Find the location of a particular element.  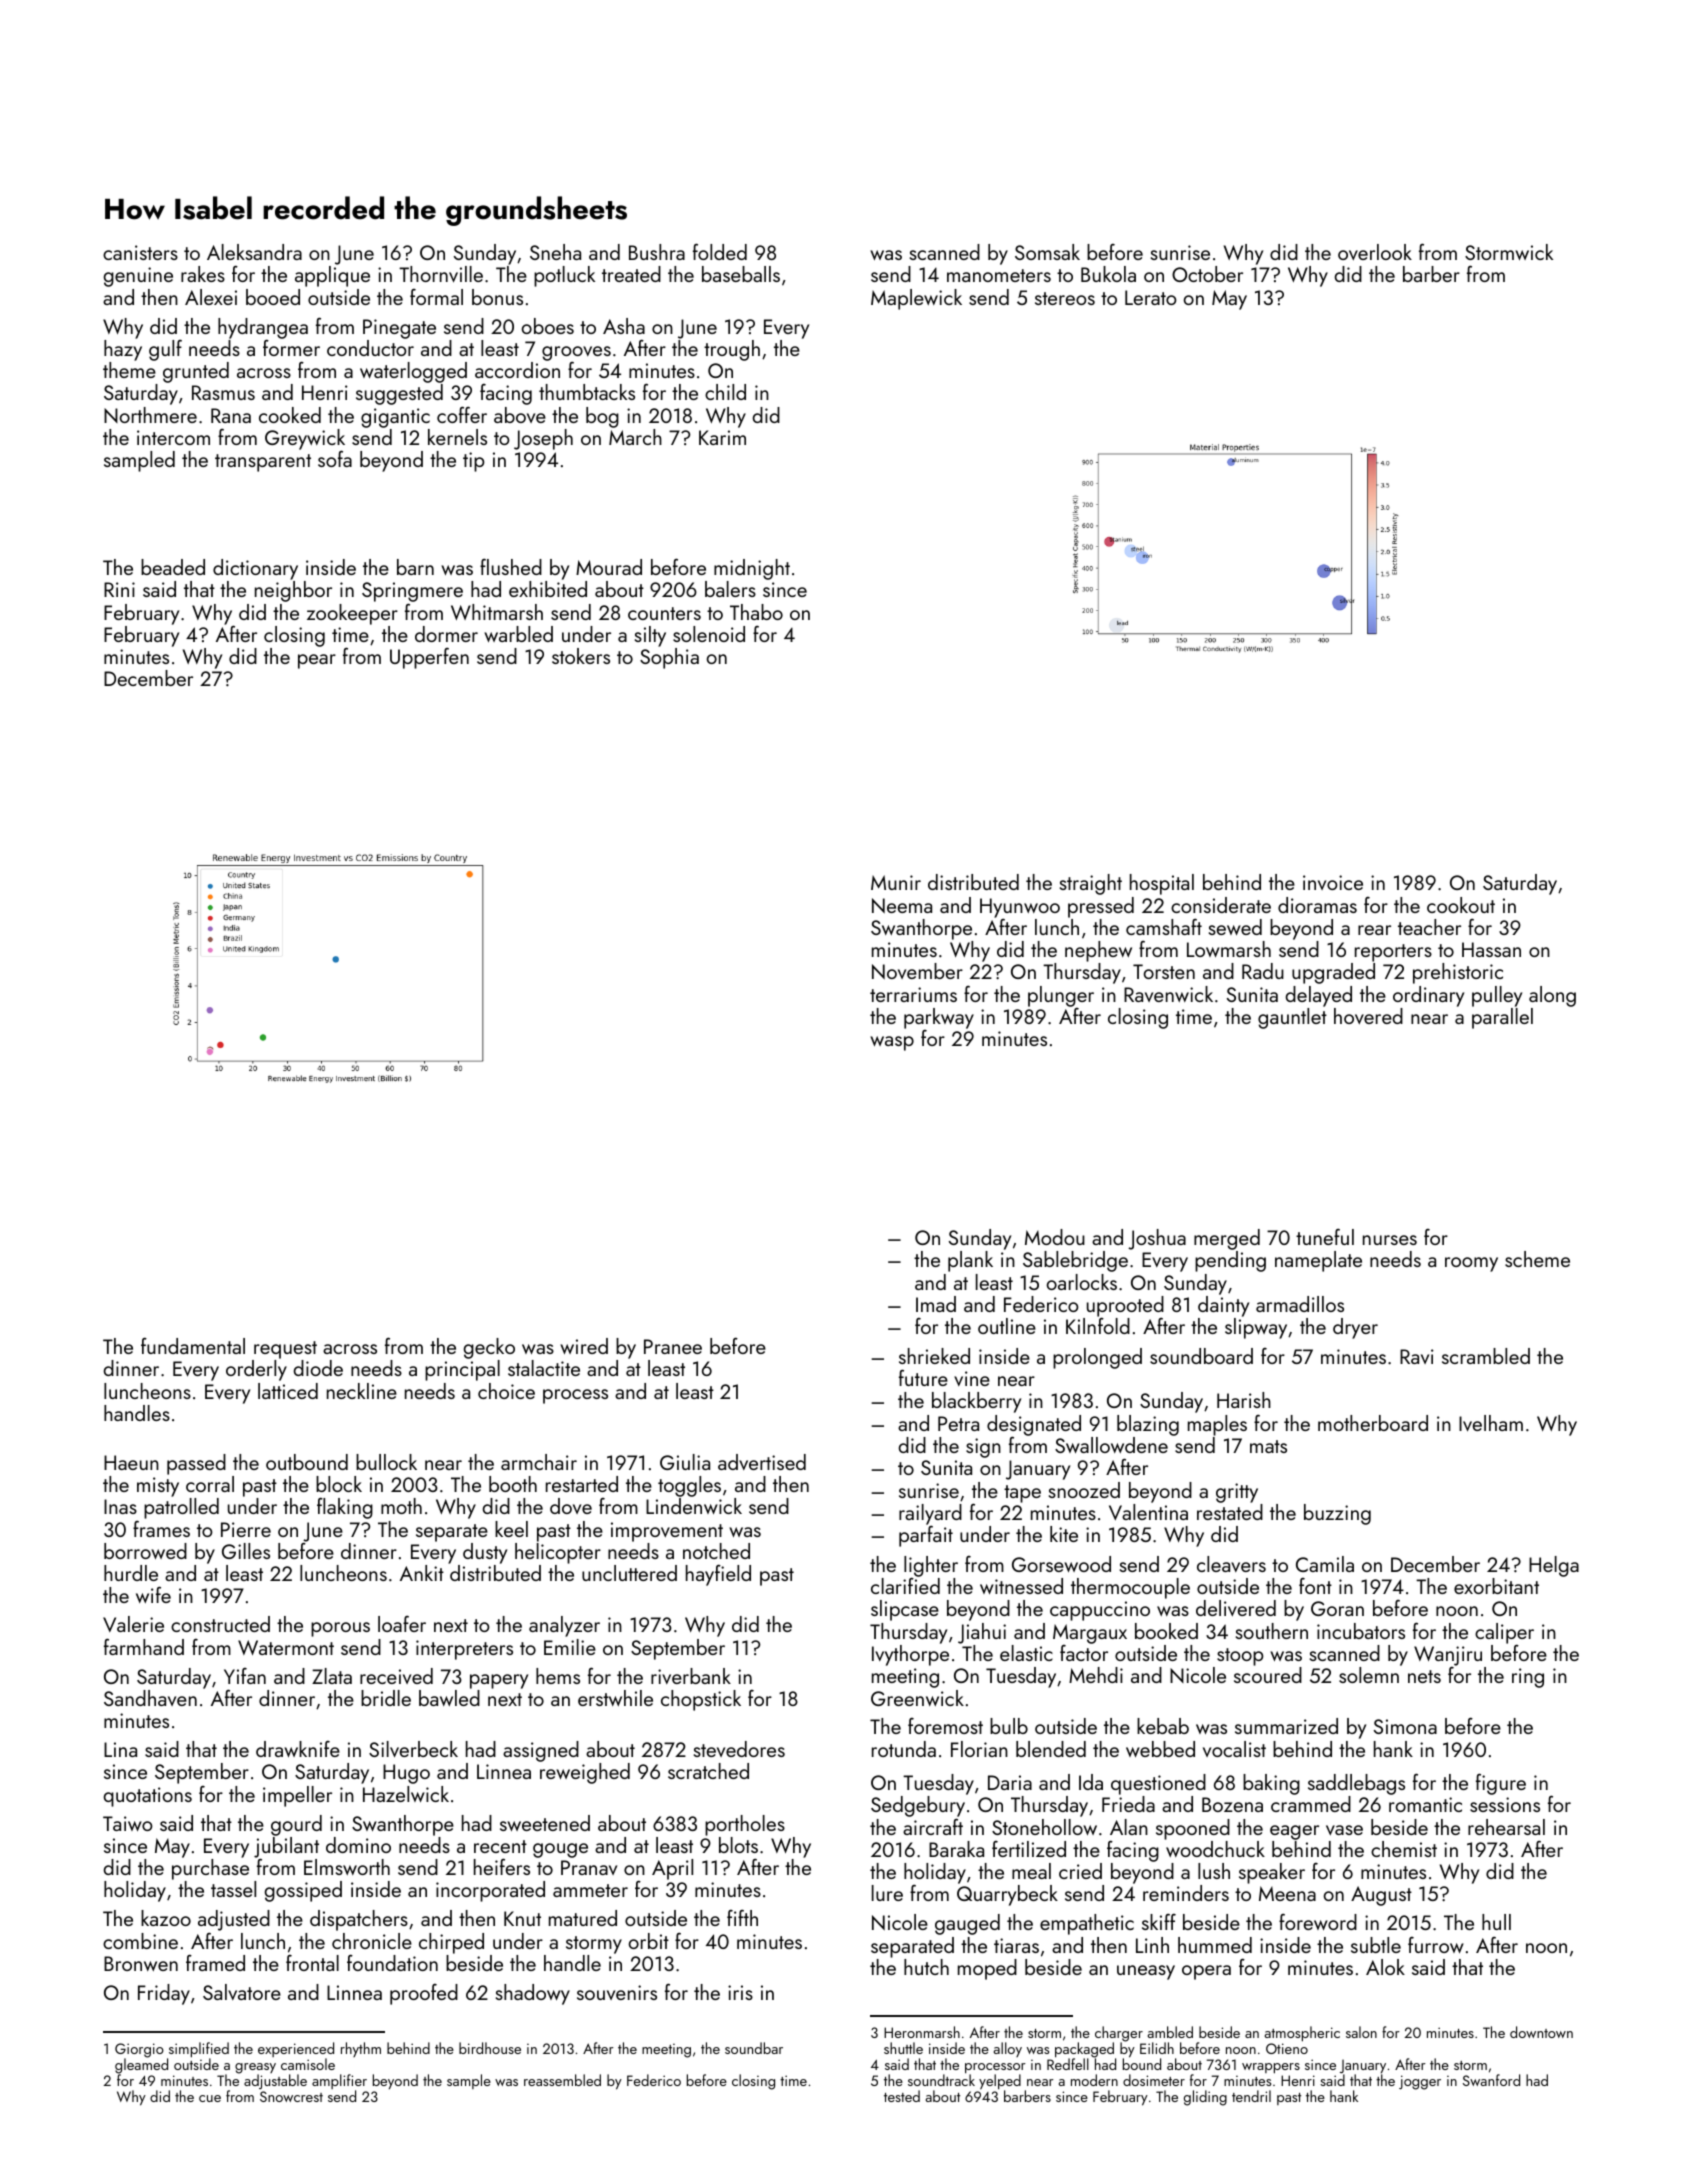

overlook is located at coordinates (1375, 252).
